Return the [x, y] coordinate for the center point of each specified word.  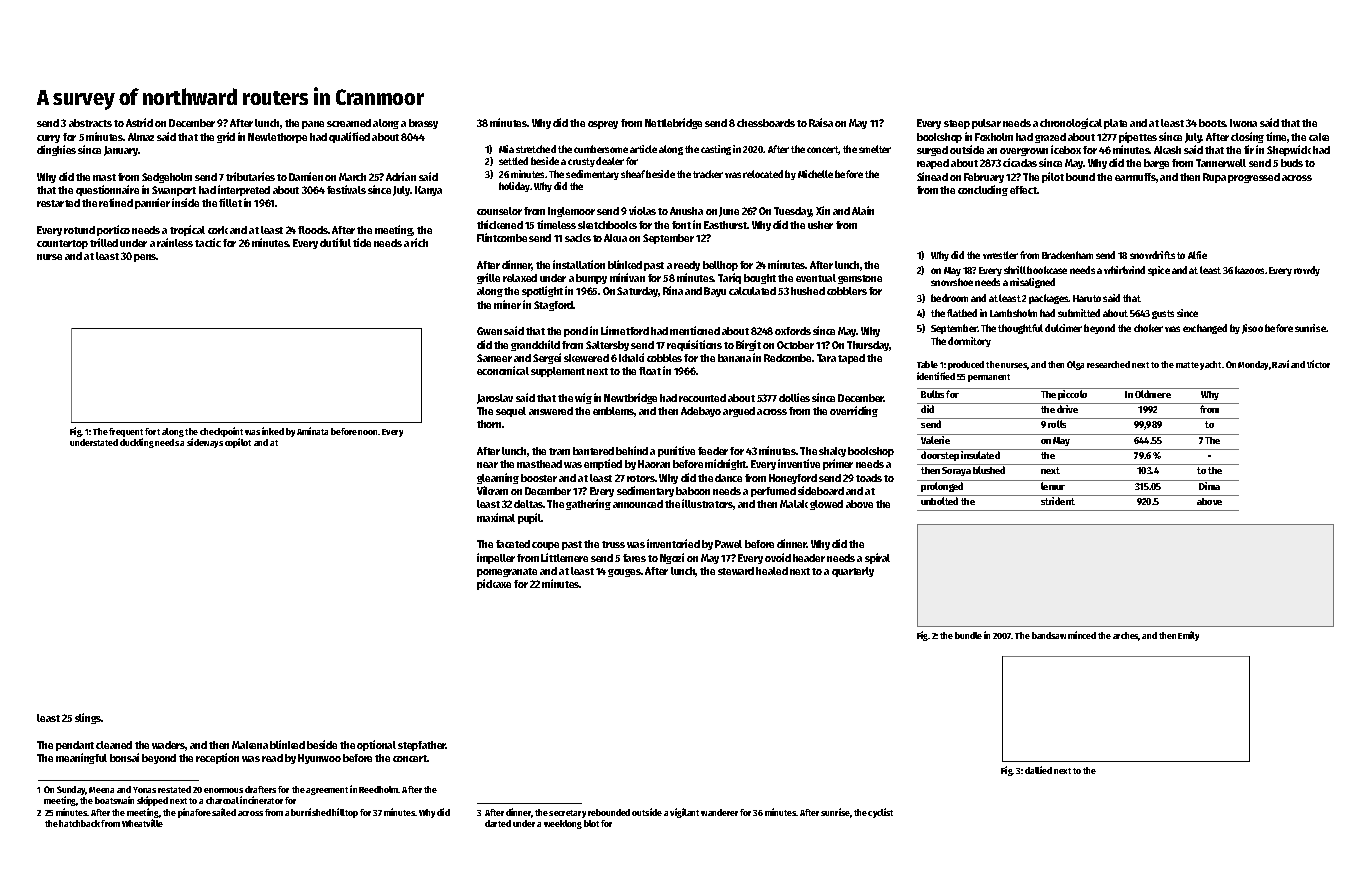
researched [1108, 364]
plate [1115, 124]
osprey [603, 125]
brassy [423, 124]
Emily [1188, 636]
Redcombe [787, 358]
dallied [1038, 770]
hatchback [79, 823]
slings [88, 718]
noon [367, 432]
